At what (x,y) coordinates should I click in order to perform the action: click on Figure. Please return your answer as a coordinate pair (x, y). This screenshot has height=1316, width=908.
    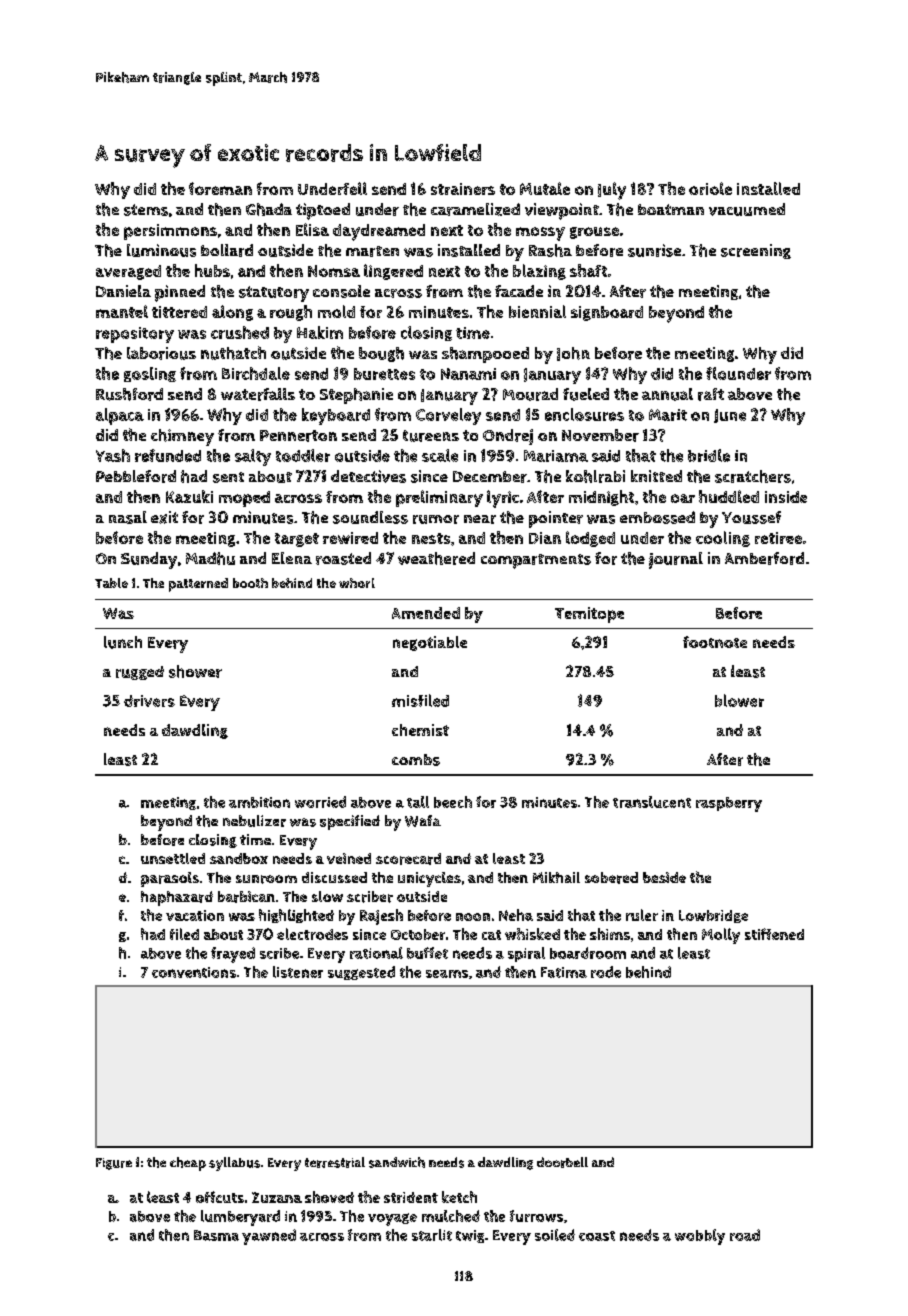
    Looking at the image, I should click on (114, 1164).
